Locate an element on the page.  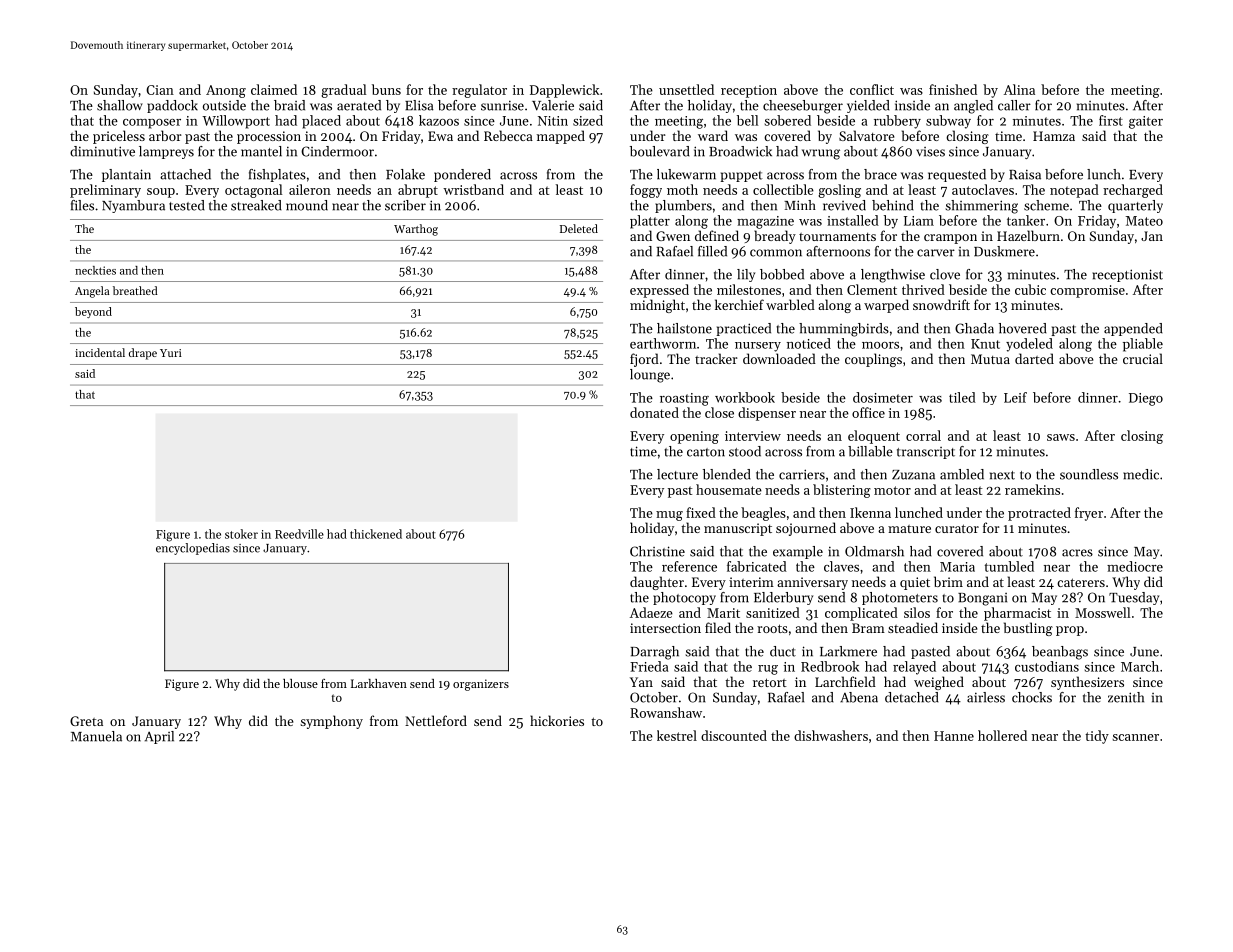
Yuri is located at coordinates (171, 353).
